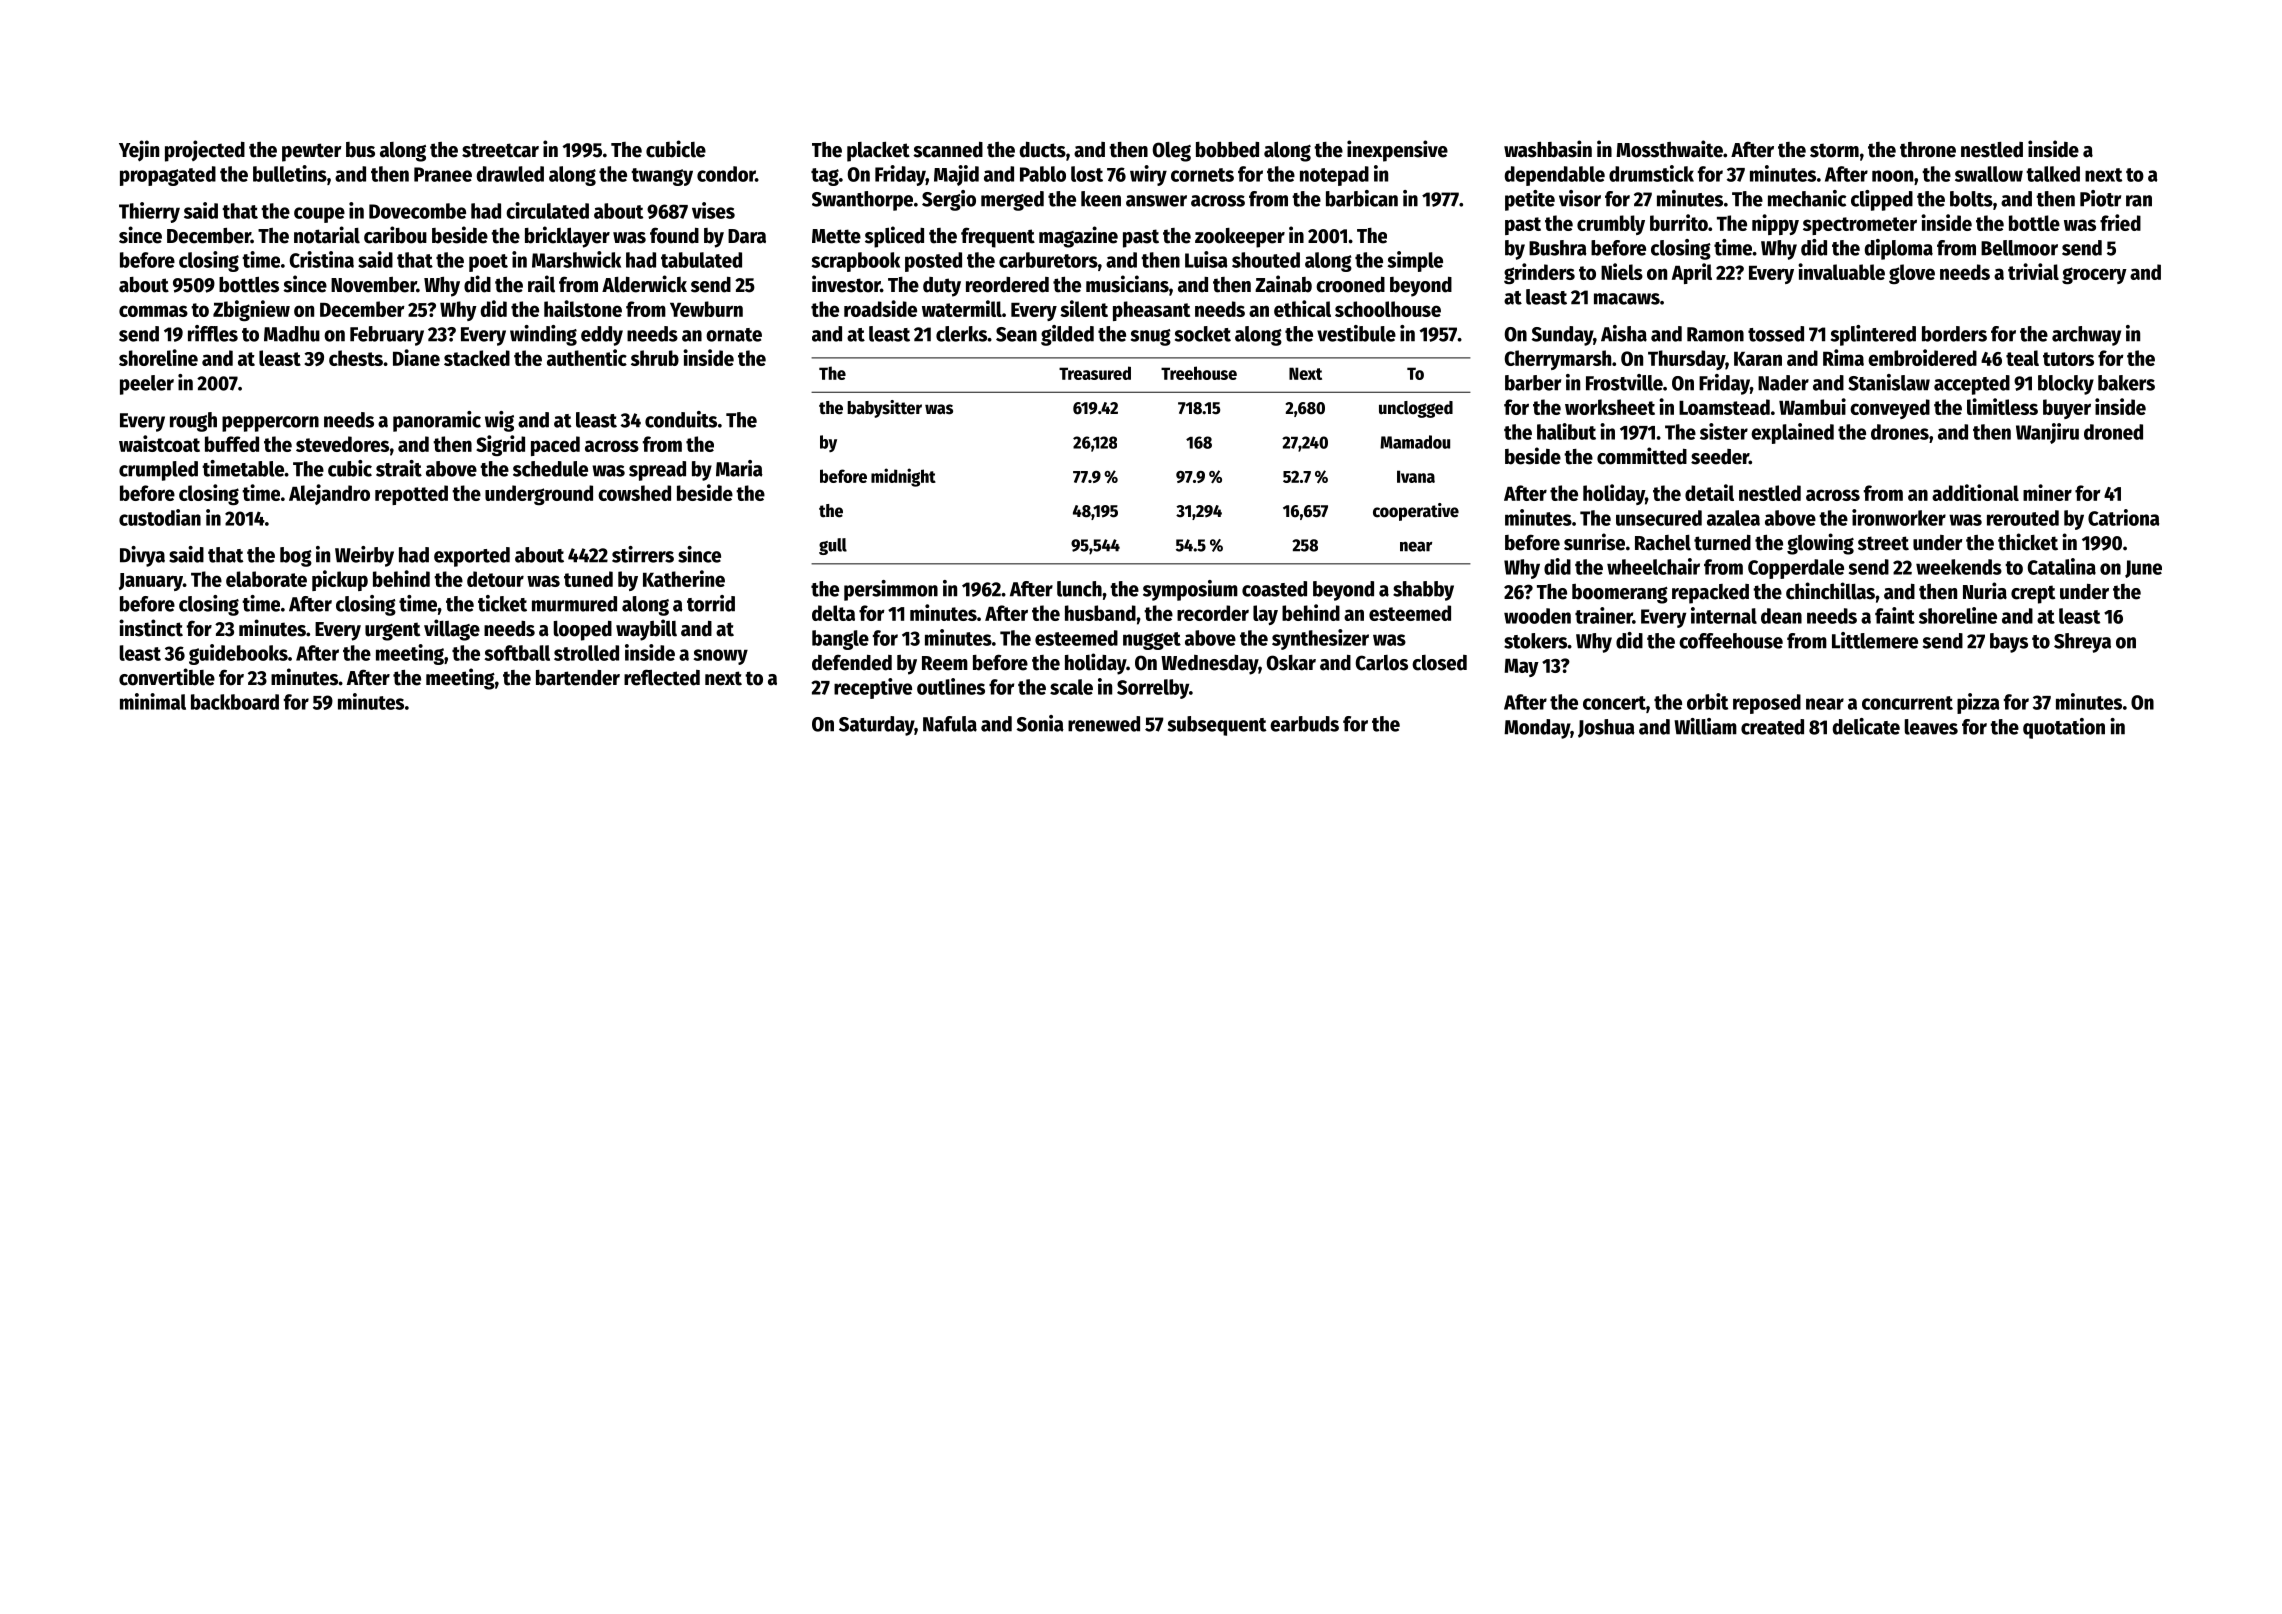 The image size is (2282, 1614). I want to click on reordered, so click(1007, 285).
